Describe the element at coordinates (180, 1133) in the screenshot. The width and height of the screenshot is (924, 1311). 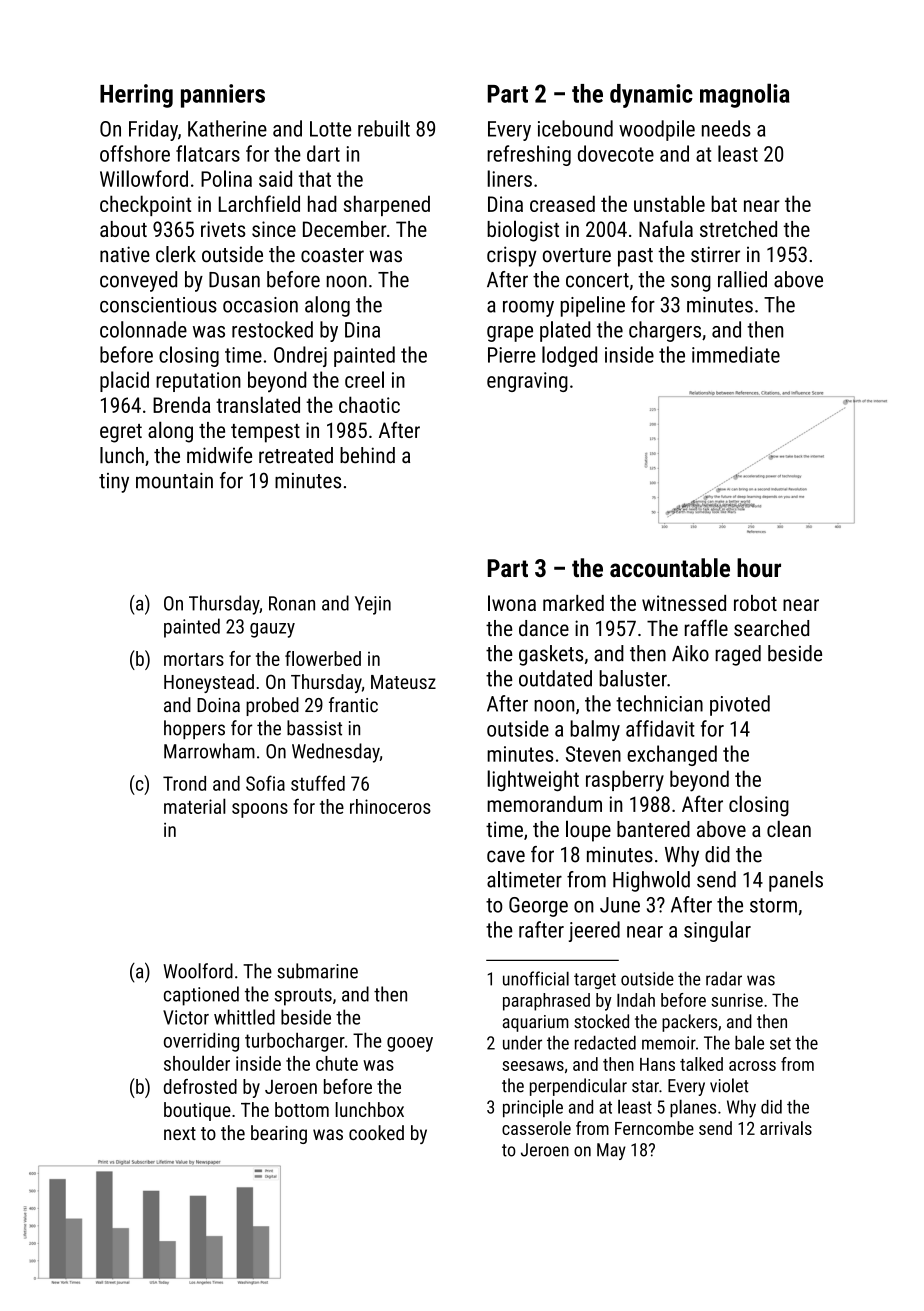
I see `next` at that location.
